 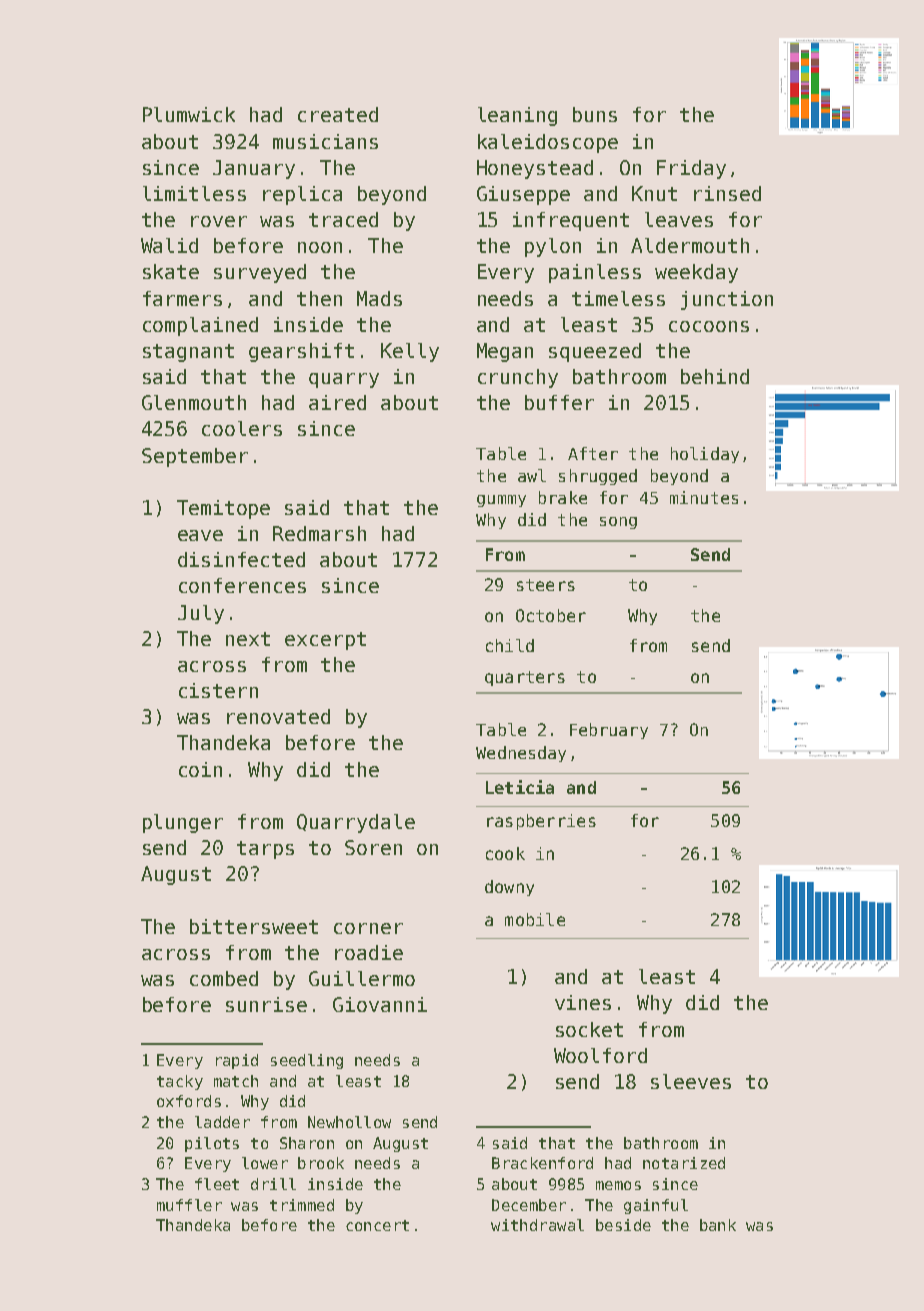 I want to click on Plumwick, so click(x=189, y=114).
